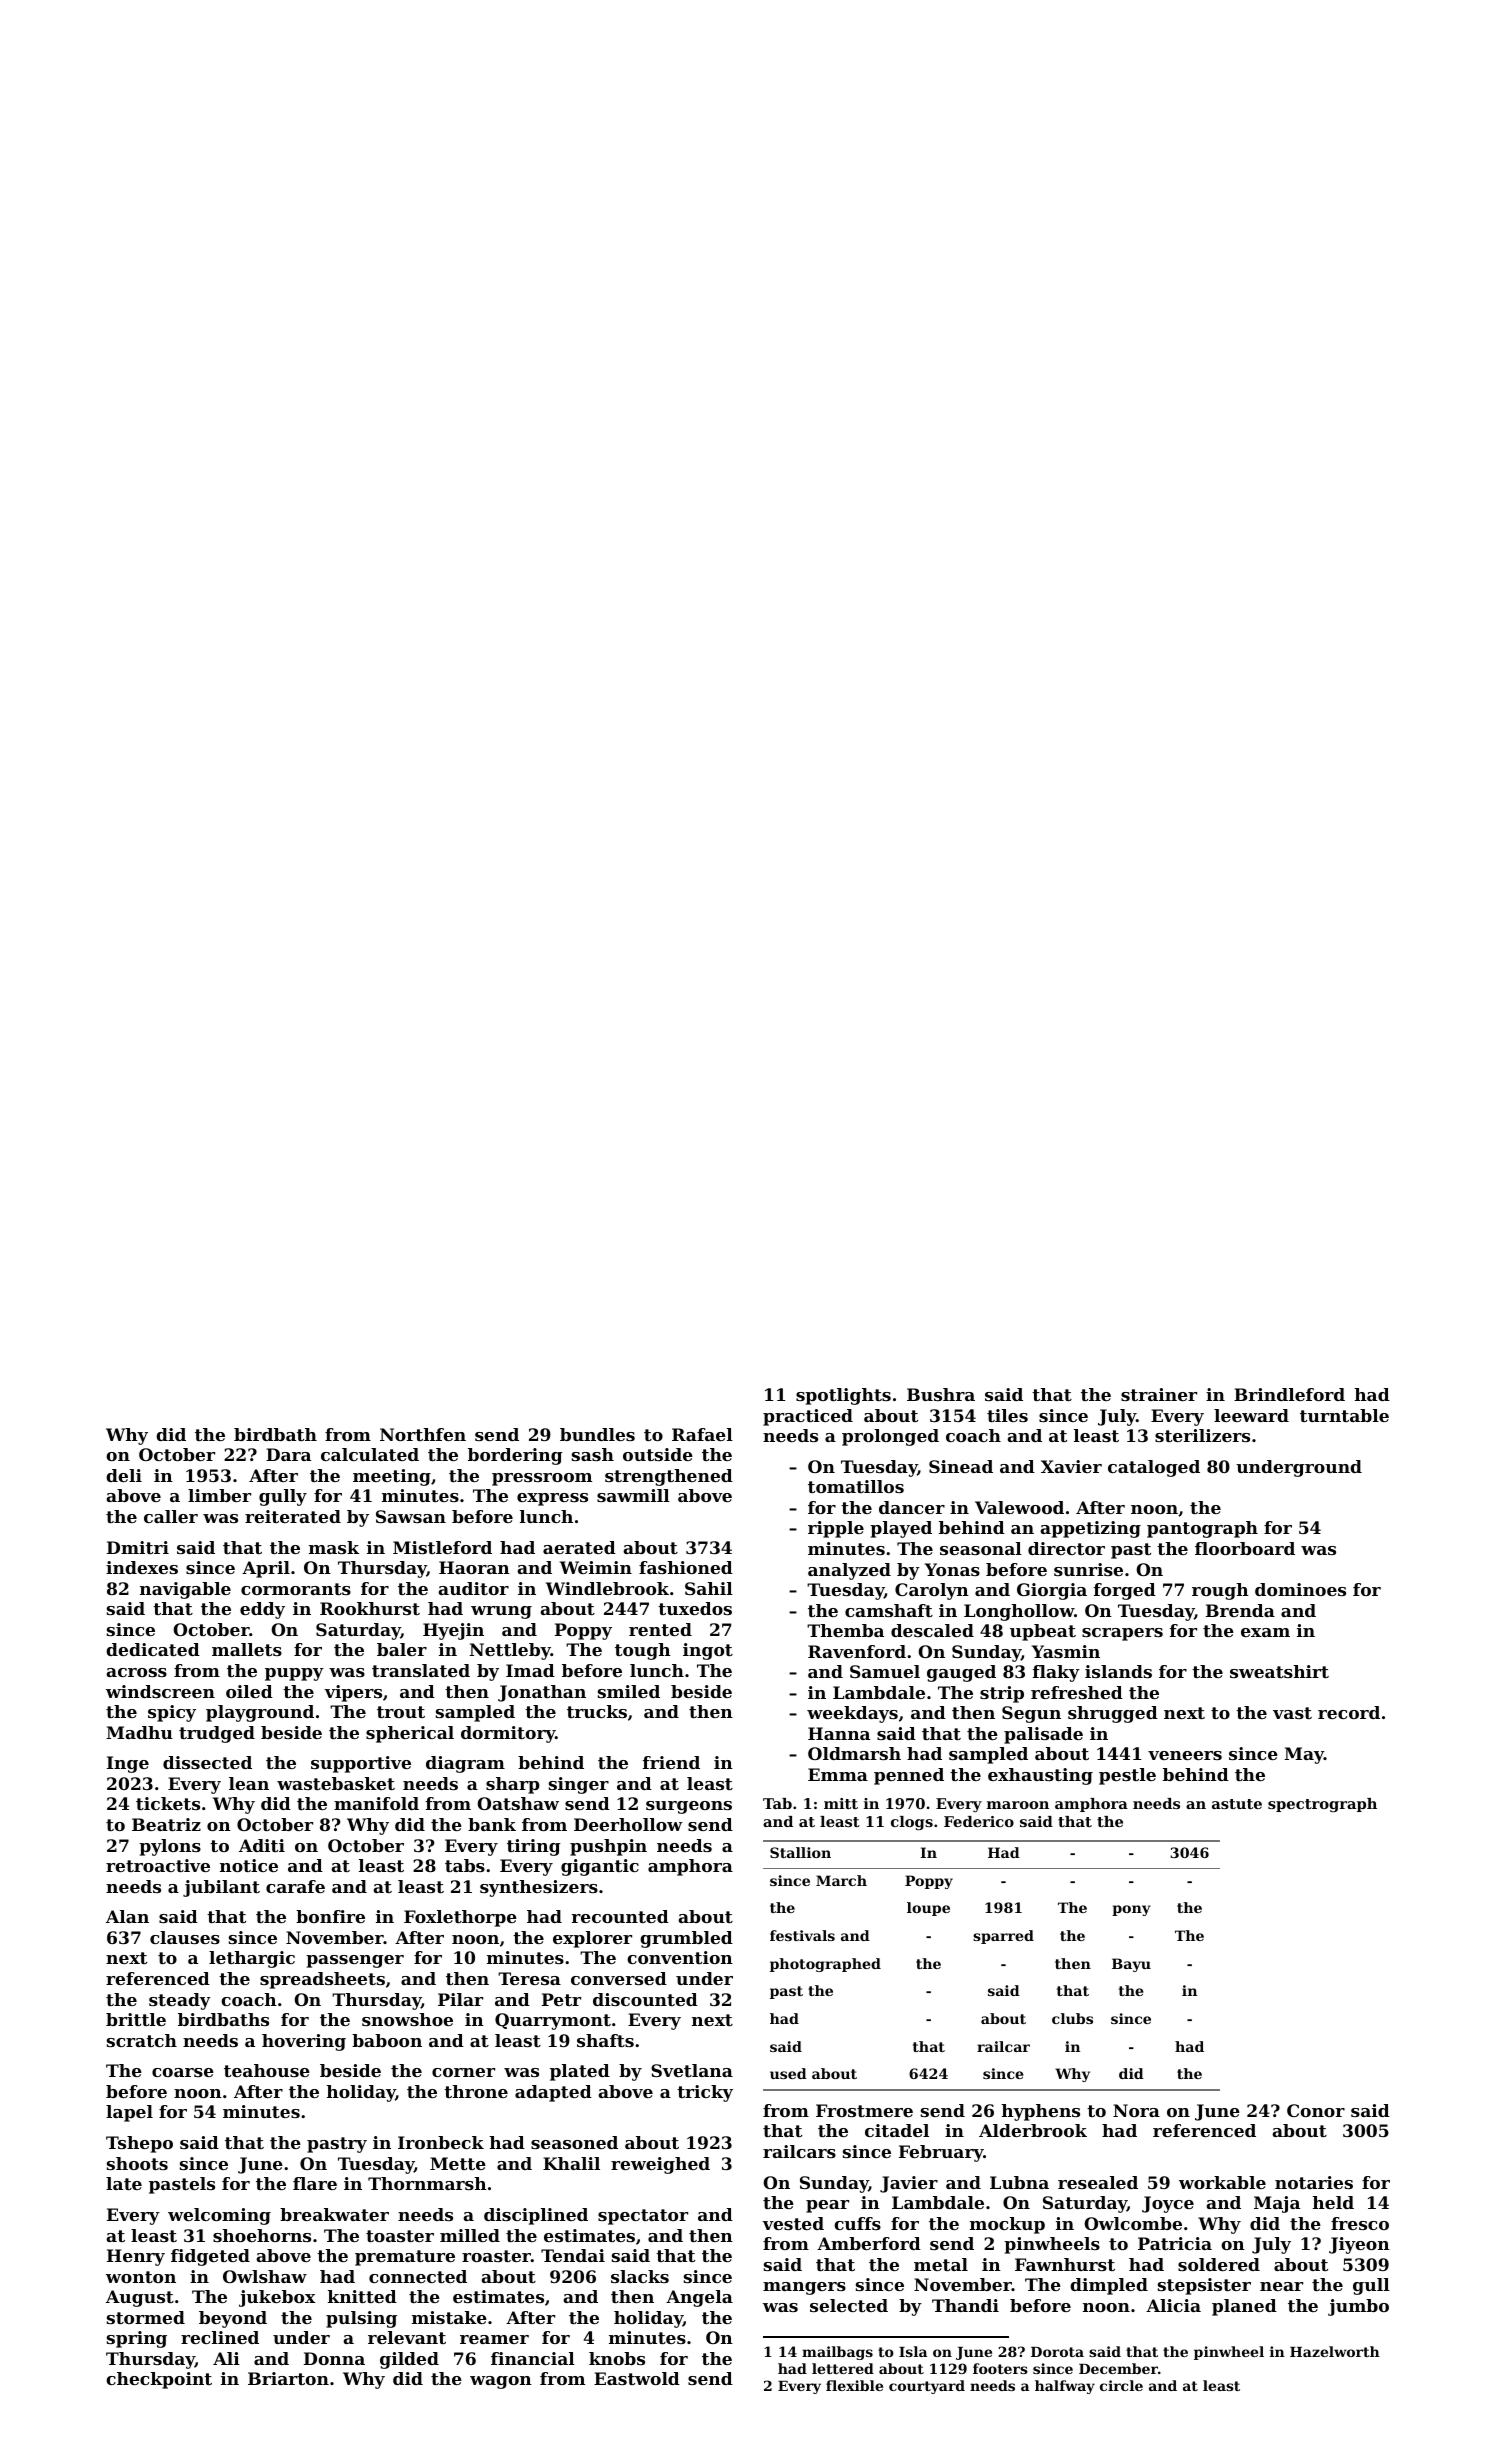 The width and height of the image is (1496, 2464). Describe the element at coordinates (423, 1434) in the image. I see `Northfen` at that location.
